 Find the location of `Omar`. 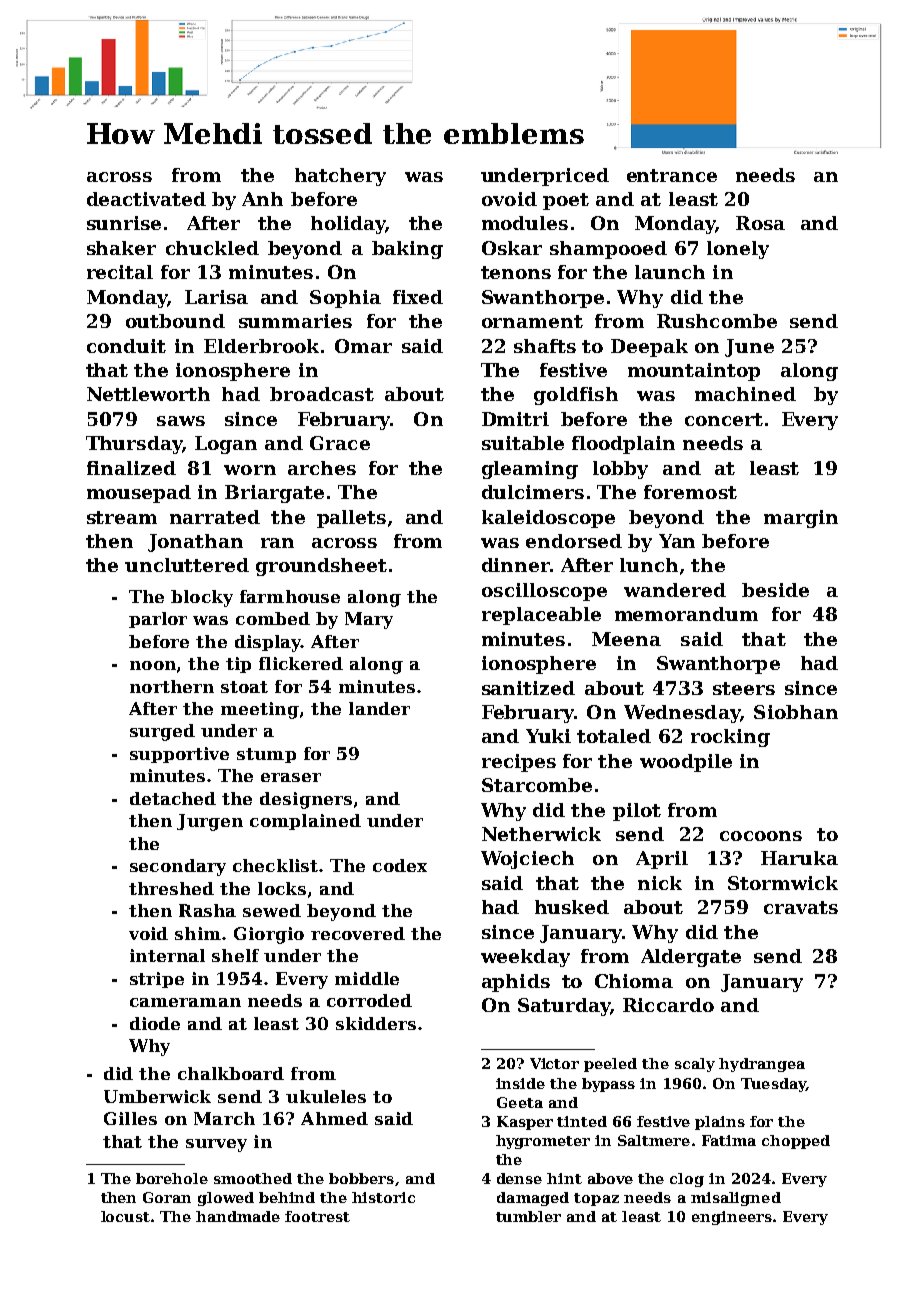

Omar is located at coordinates (363, 346).
